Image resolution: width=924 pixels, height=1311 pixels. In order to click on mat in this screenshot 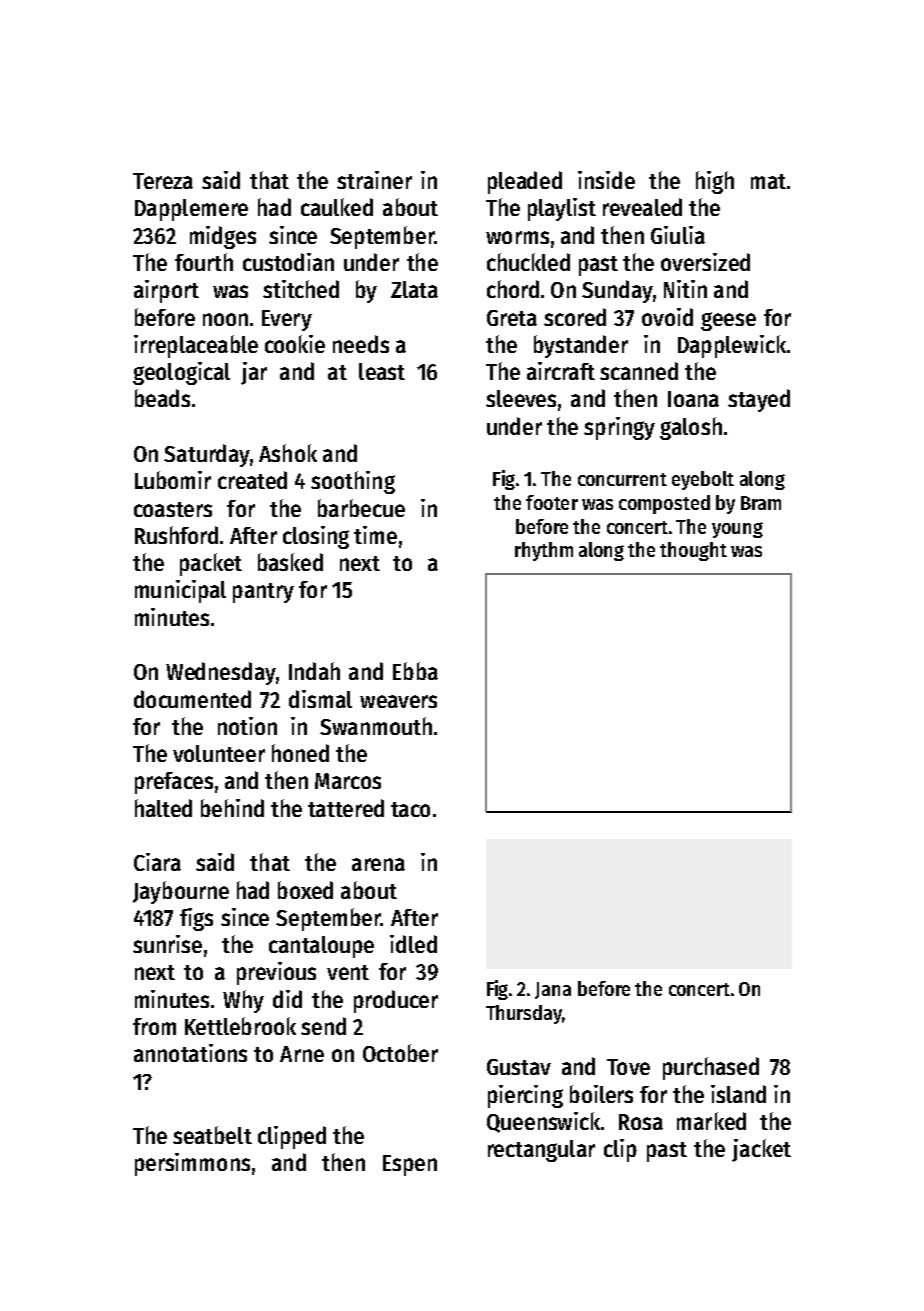, I will do `click(768, 181)`.
